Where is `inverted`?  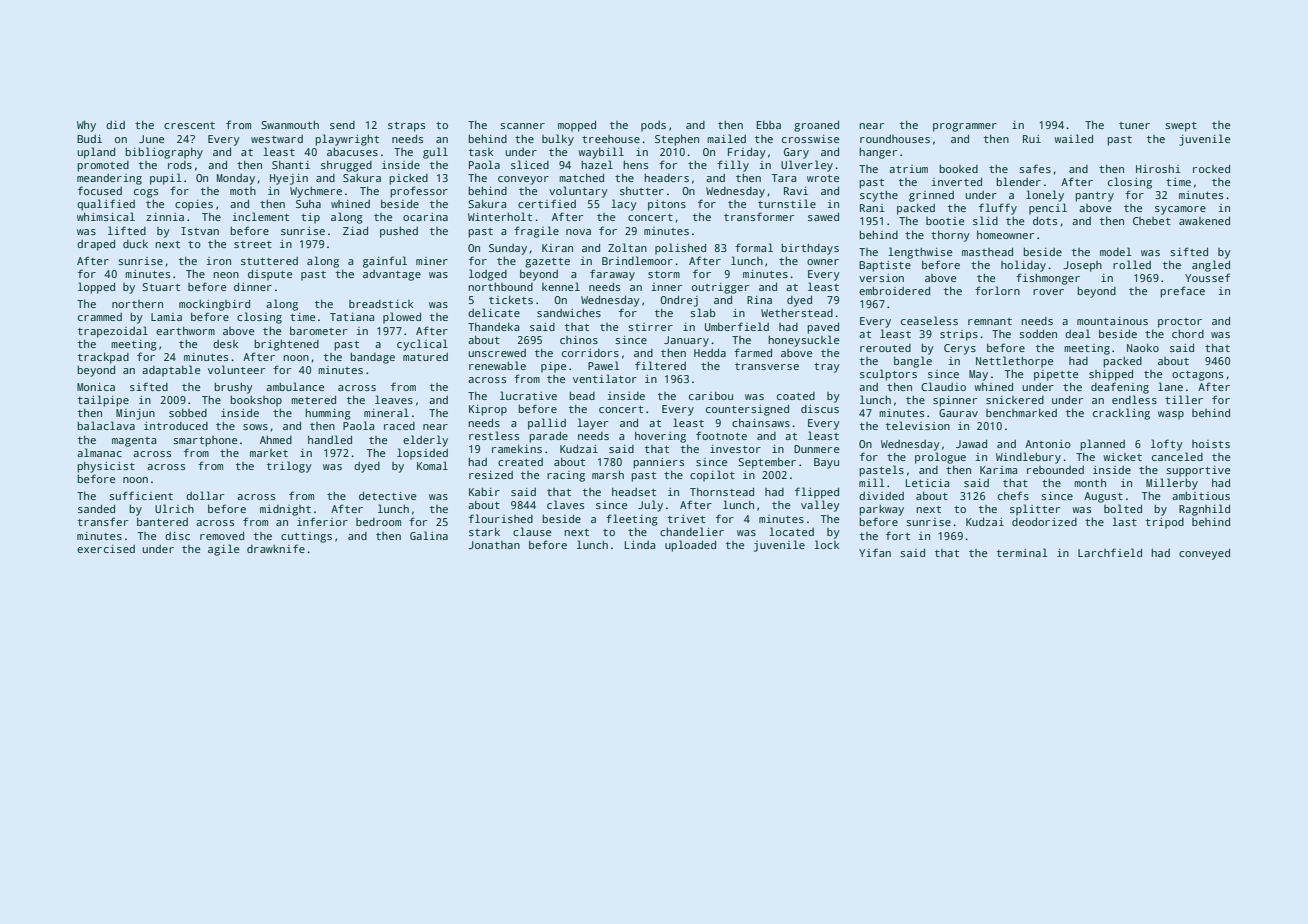 inverted is located at coordinates (957, 181).
